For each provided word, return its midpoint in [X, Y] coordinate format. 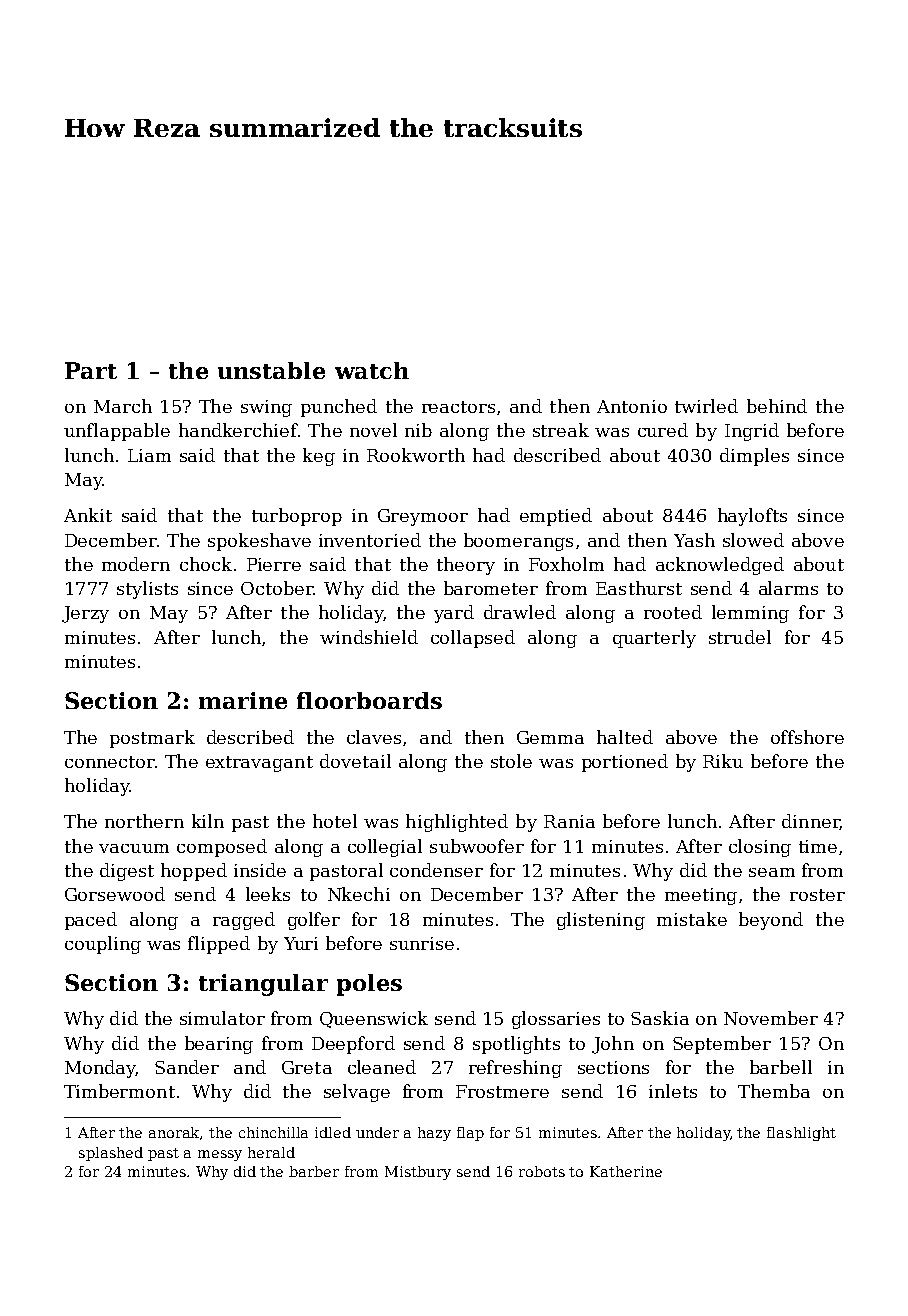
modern [136, 564]
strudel [740, 637]
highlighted [457, 823]
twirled [706, 406]
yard [454, 614]
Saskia [660, 1018]
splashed [111, 1154]
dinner [811, 822]
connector [109, 762]
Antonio [632, 406]
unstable [271, 370]
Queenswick [374, 1019]
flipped [219, 945]
